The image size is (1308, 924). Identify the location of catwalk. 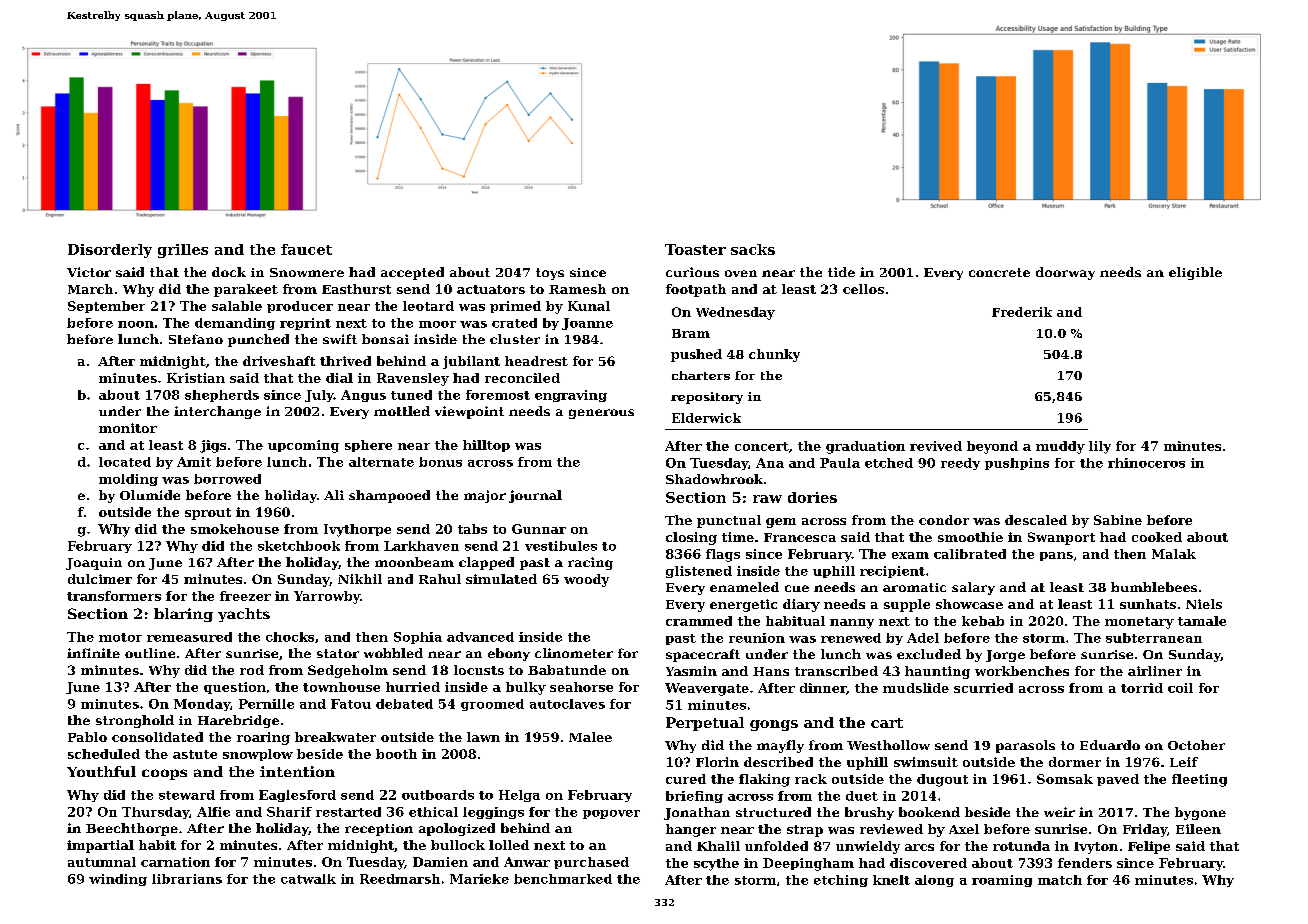
(308, 879).
